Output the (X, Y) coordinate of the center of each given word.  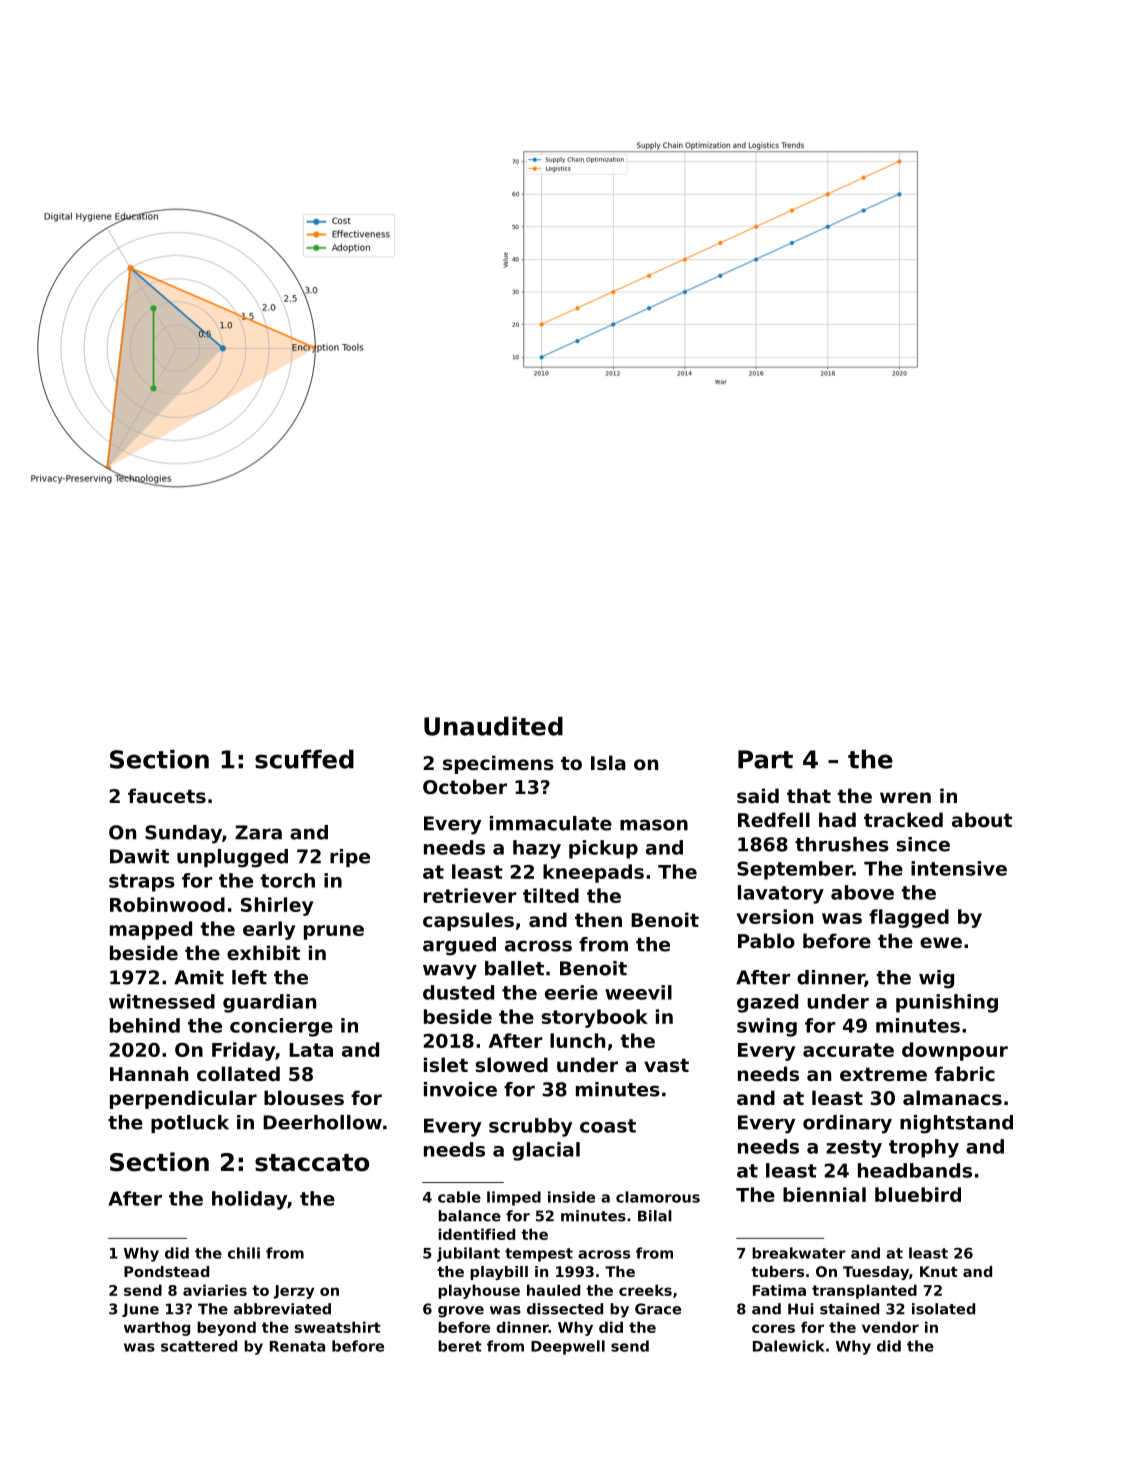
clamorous (658, 1197)
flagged (909, 918)
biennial (824, 1194)
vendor (890, 1327)
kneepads (593, 873)
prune (334, 932)
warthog (157, 1328)
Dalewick (789, 1346)
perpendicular (183, 1099)
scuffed (304, 759)
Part (765, 759)
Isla (608, 762)
